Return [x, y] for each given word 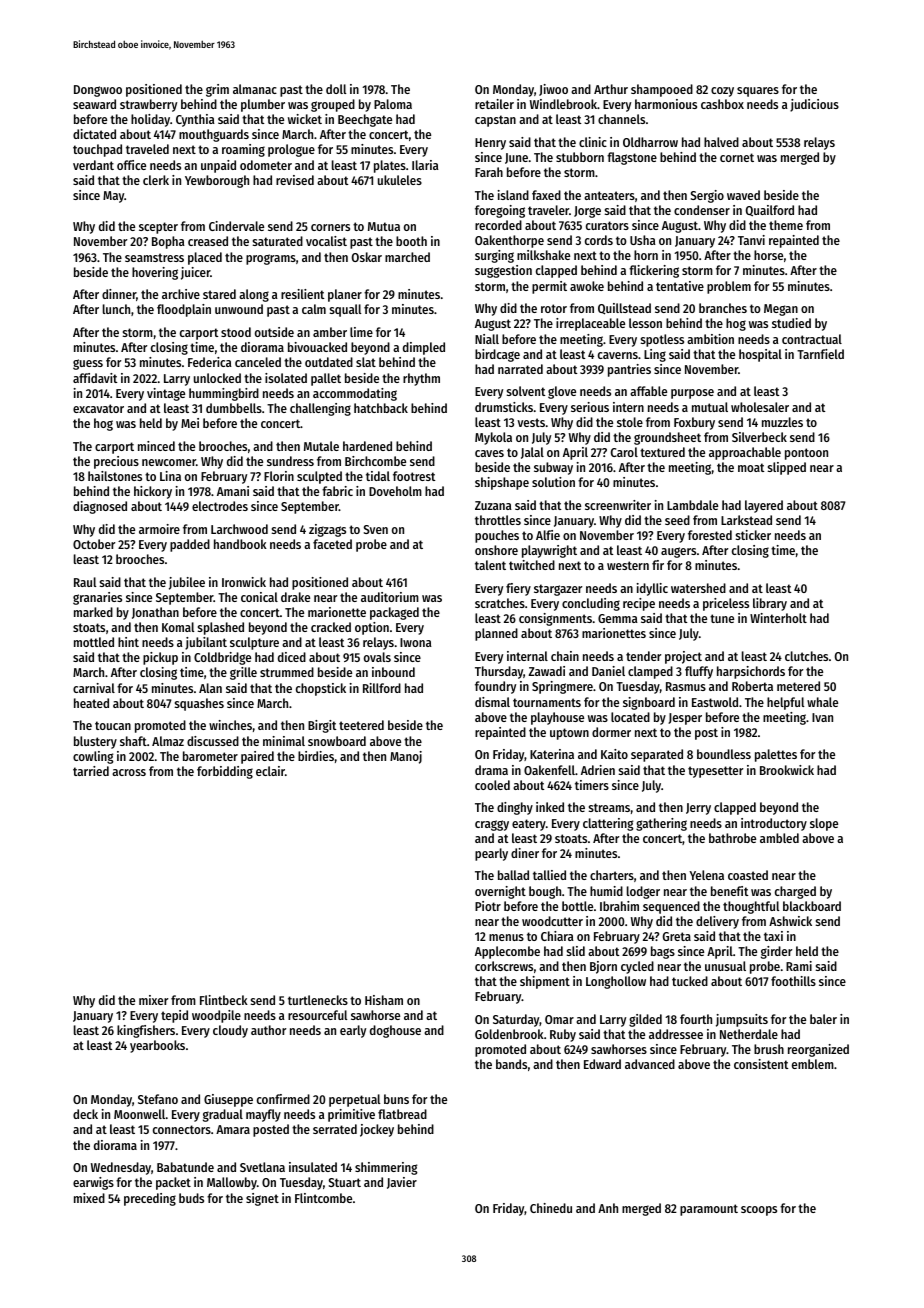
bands [511, 1064]
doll [336, 89]
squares [758, 92]
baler [823, 1019]
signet [262, 1199]
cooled [492, 785]
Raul [85, 582]
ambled [779, 838]
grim [217, 90]
